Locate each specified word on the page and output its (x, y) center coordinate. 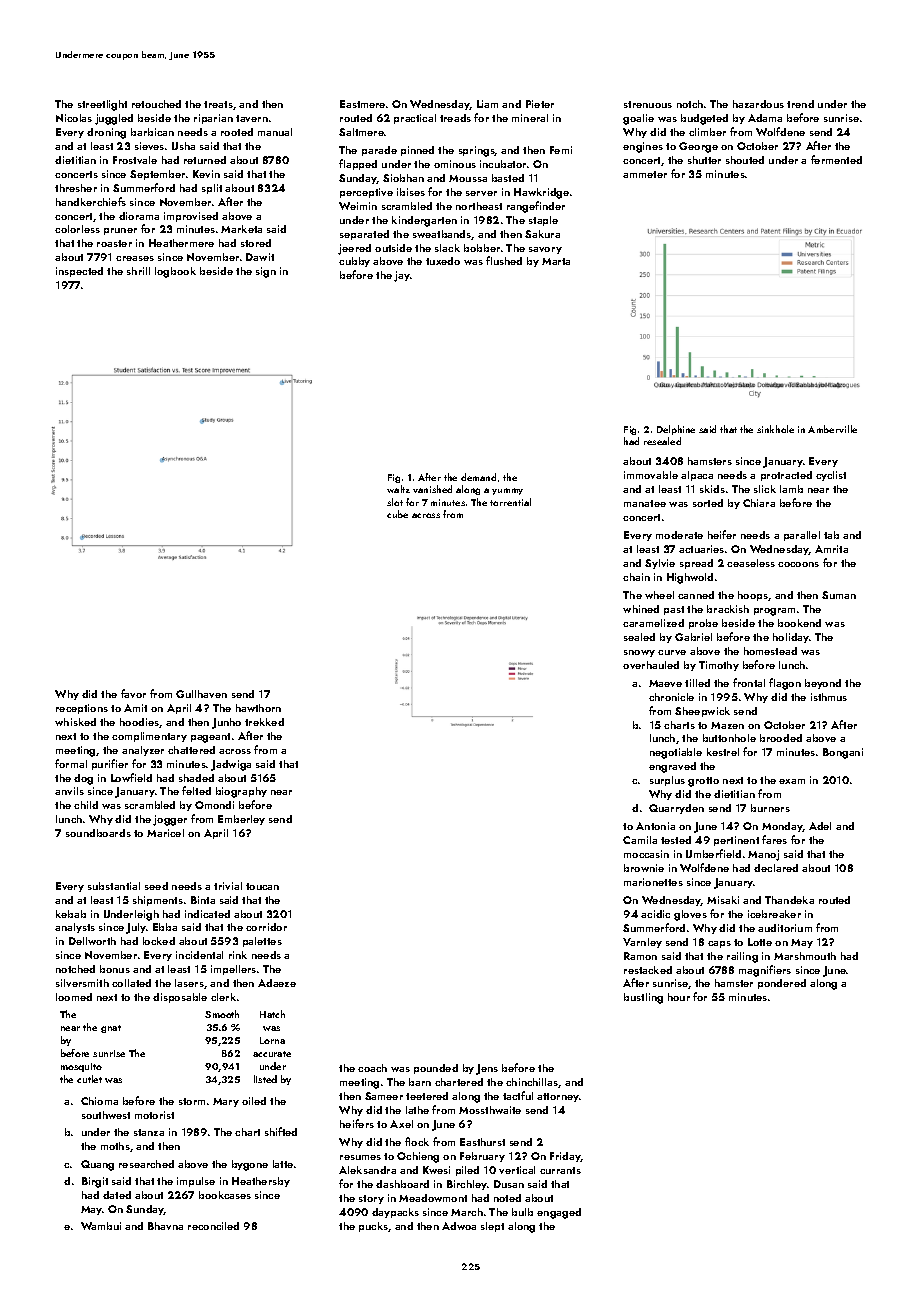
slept (492, 1227)
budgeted (704, 119)
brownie (644, 868)
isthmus (829, 697)
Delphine (676, 430)
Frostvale (135, 160)
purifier (110, 764)
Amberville (832, 429)
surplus (667, 781)
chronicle (671, 697)
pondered (782, 984)
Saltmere (361, 132)
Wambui (101, 1226)
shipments (158, 901)
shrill (138, 271)
